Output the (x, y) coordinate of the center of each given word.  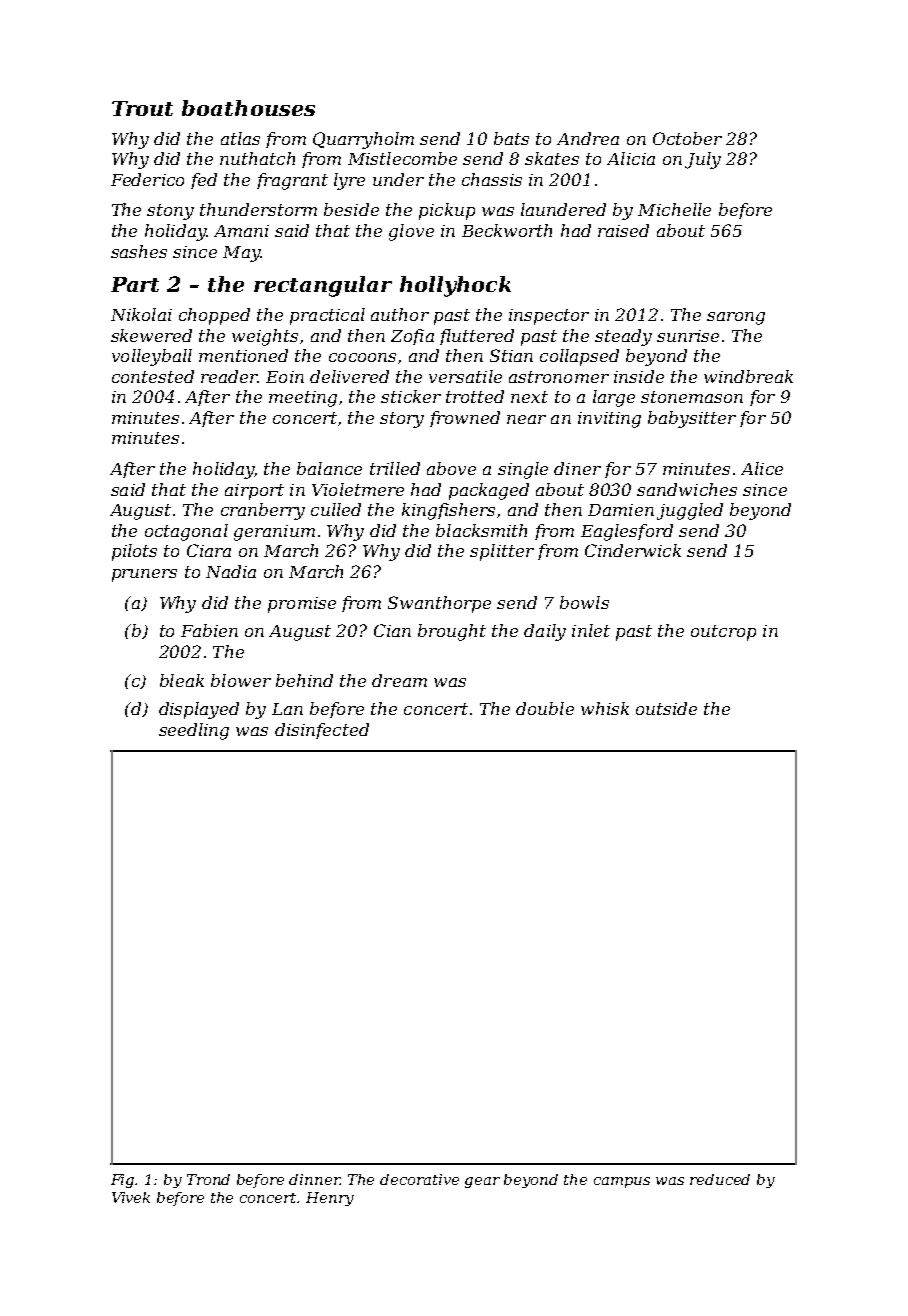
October (687, 138)
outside (666, 708)
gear (482, 1182)
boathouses (248, 108)
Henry (330, 1199)
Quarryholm (363, 140)
